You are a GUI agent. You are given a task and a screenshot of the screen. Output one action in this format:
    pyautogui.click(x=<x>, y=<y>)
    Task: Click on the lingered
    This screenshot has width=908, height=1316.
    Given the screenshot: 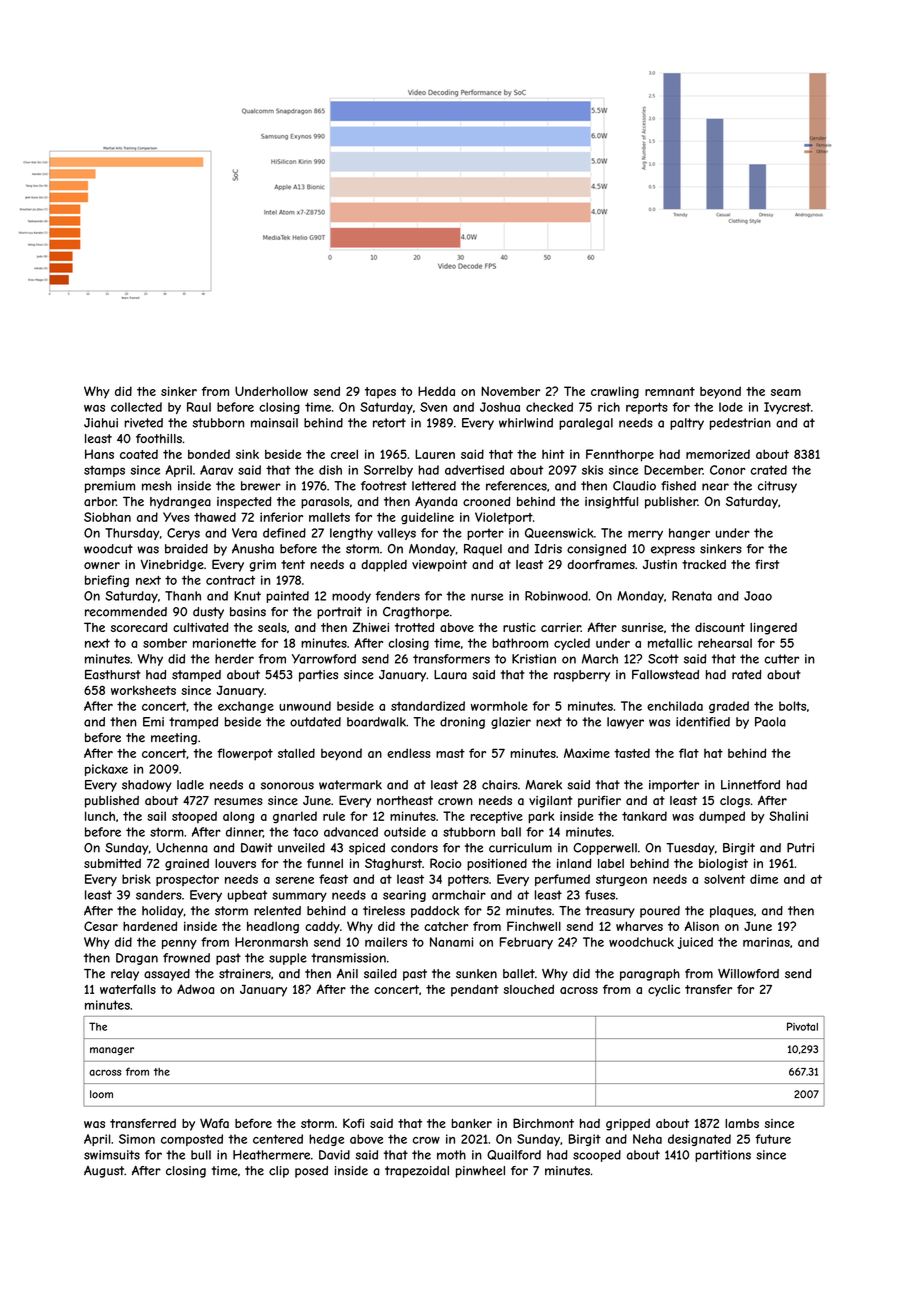 What is the action you would take?
    pyautogui.click(x=773, y=629)
